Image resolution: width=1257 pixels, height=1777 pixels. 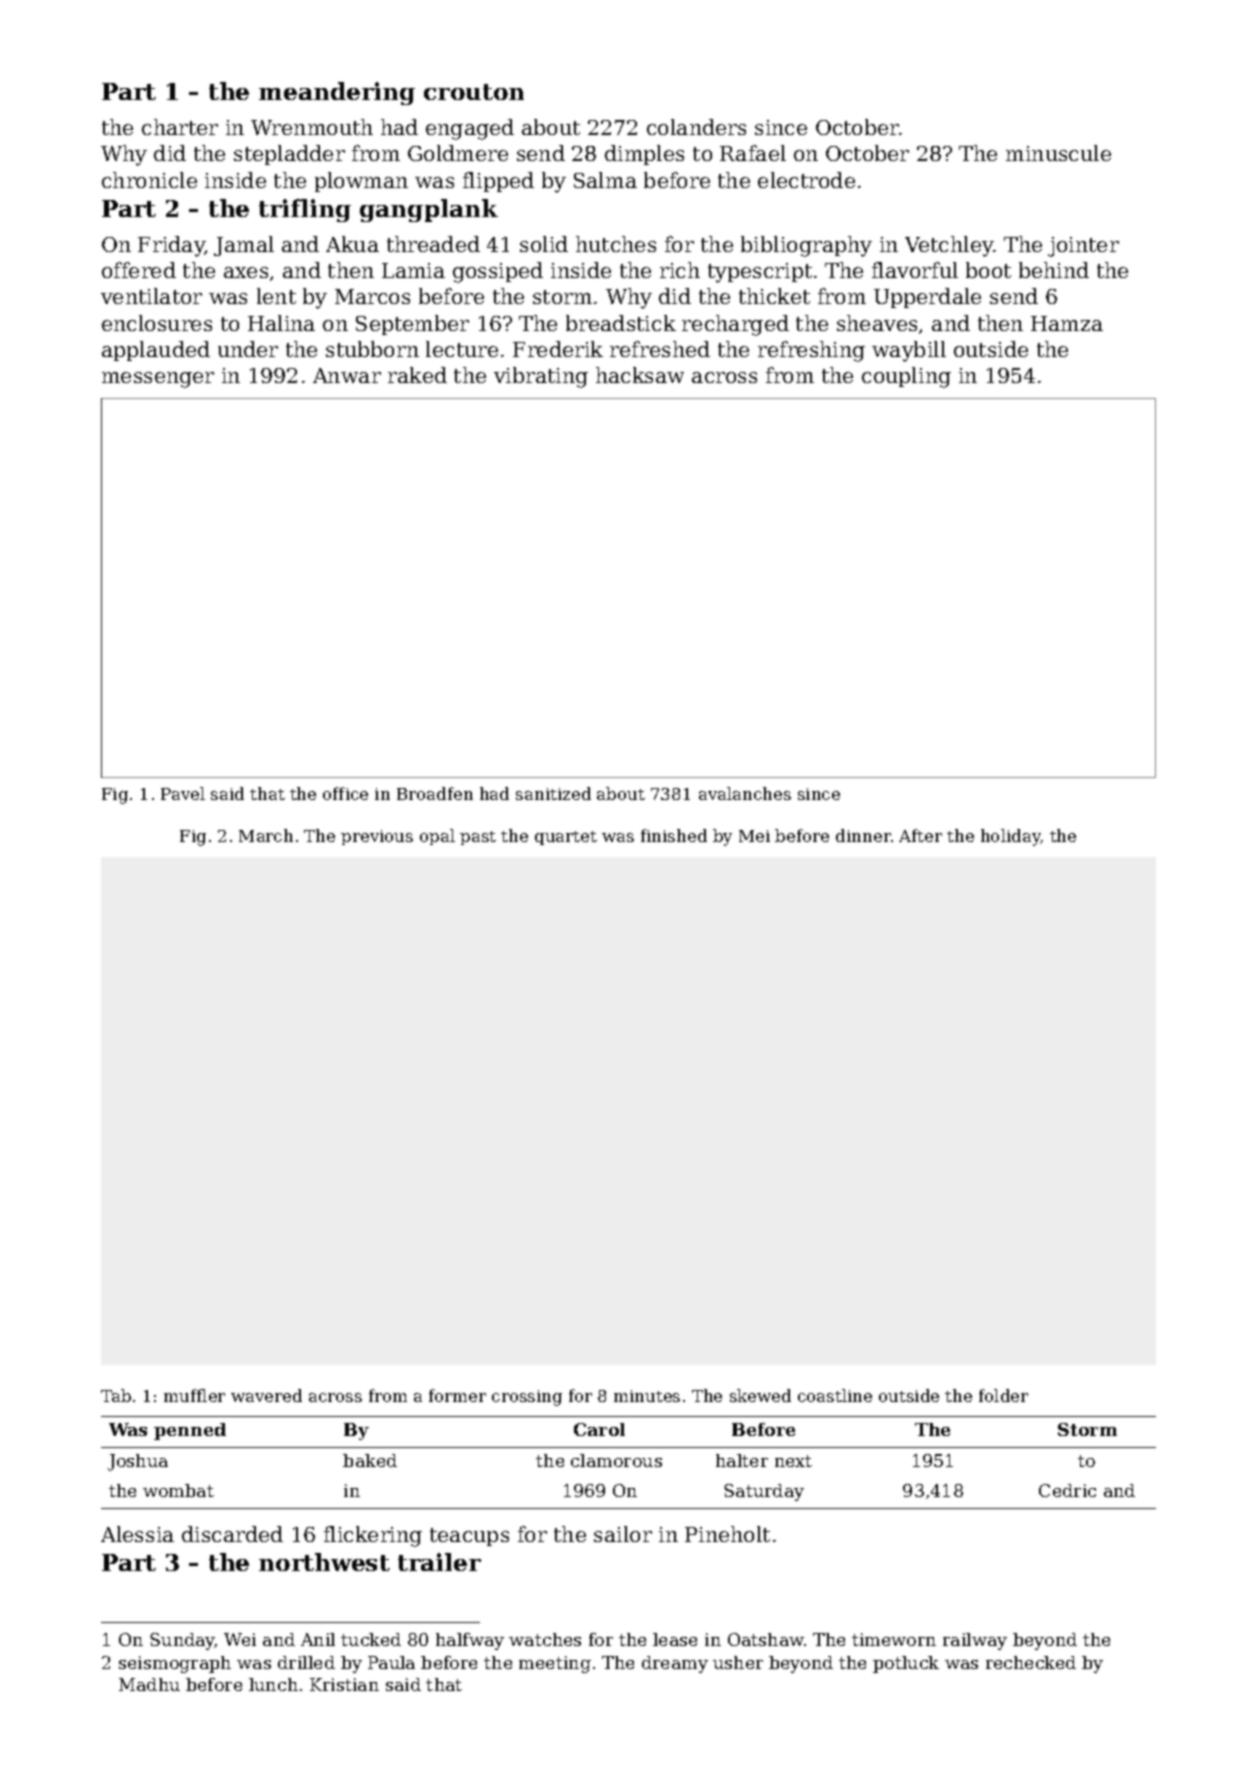 What do you see at coordinates (616, 244) in the page?
I see `hutches` at bounding box center [616, 244].
